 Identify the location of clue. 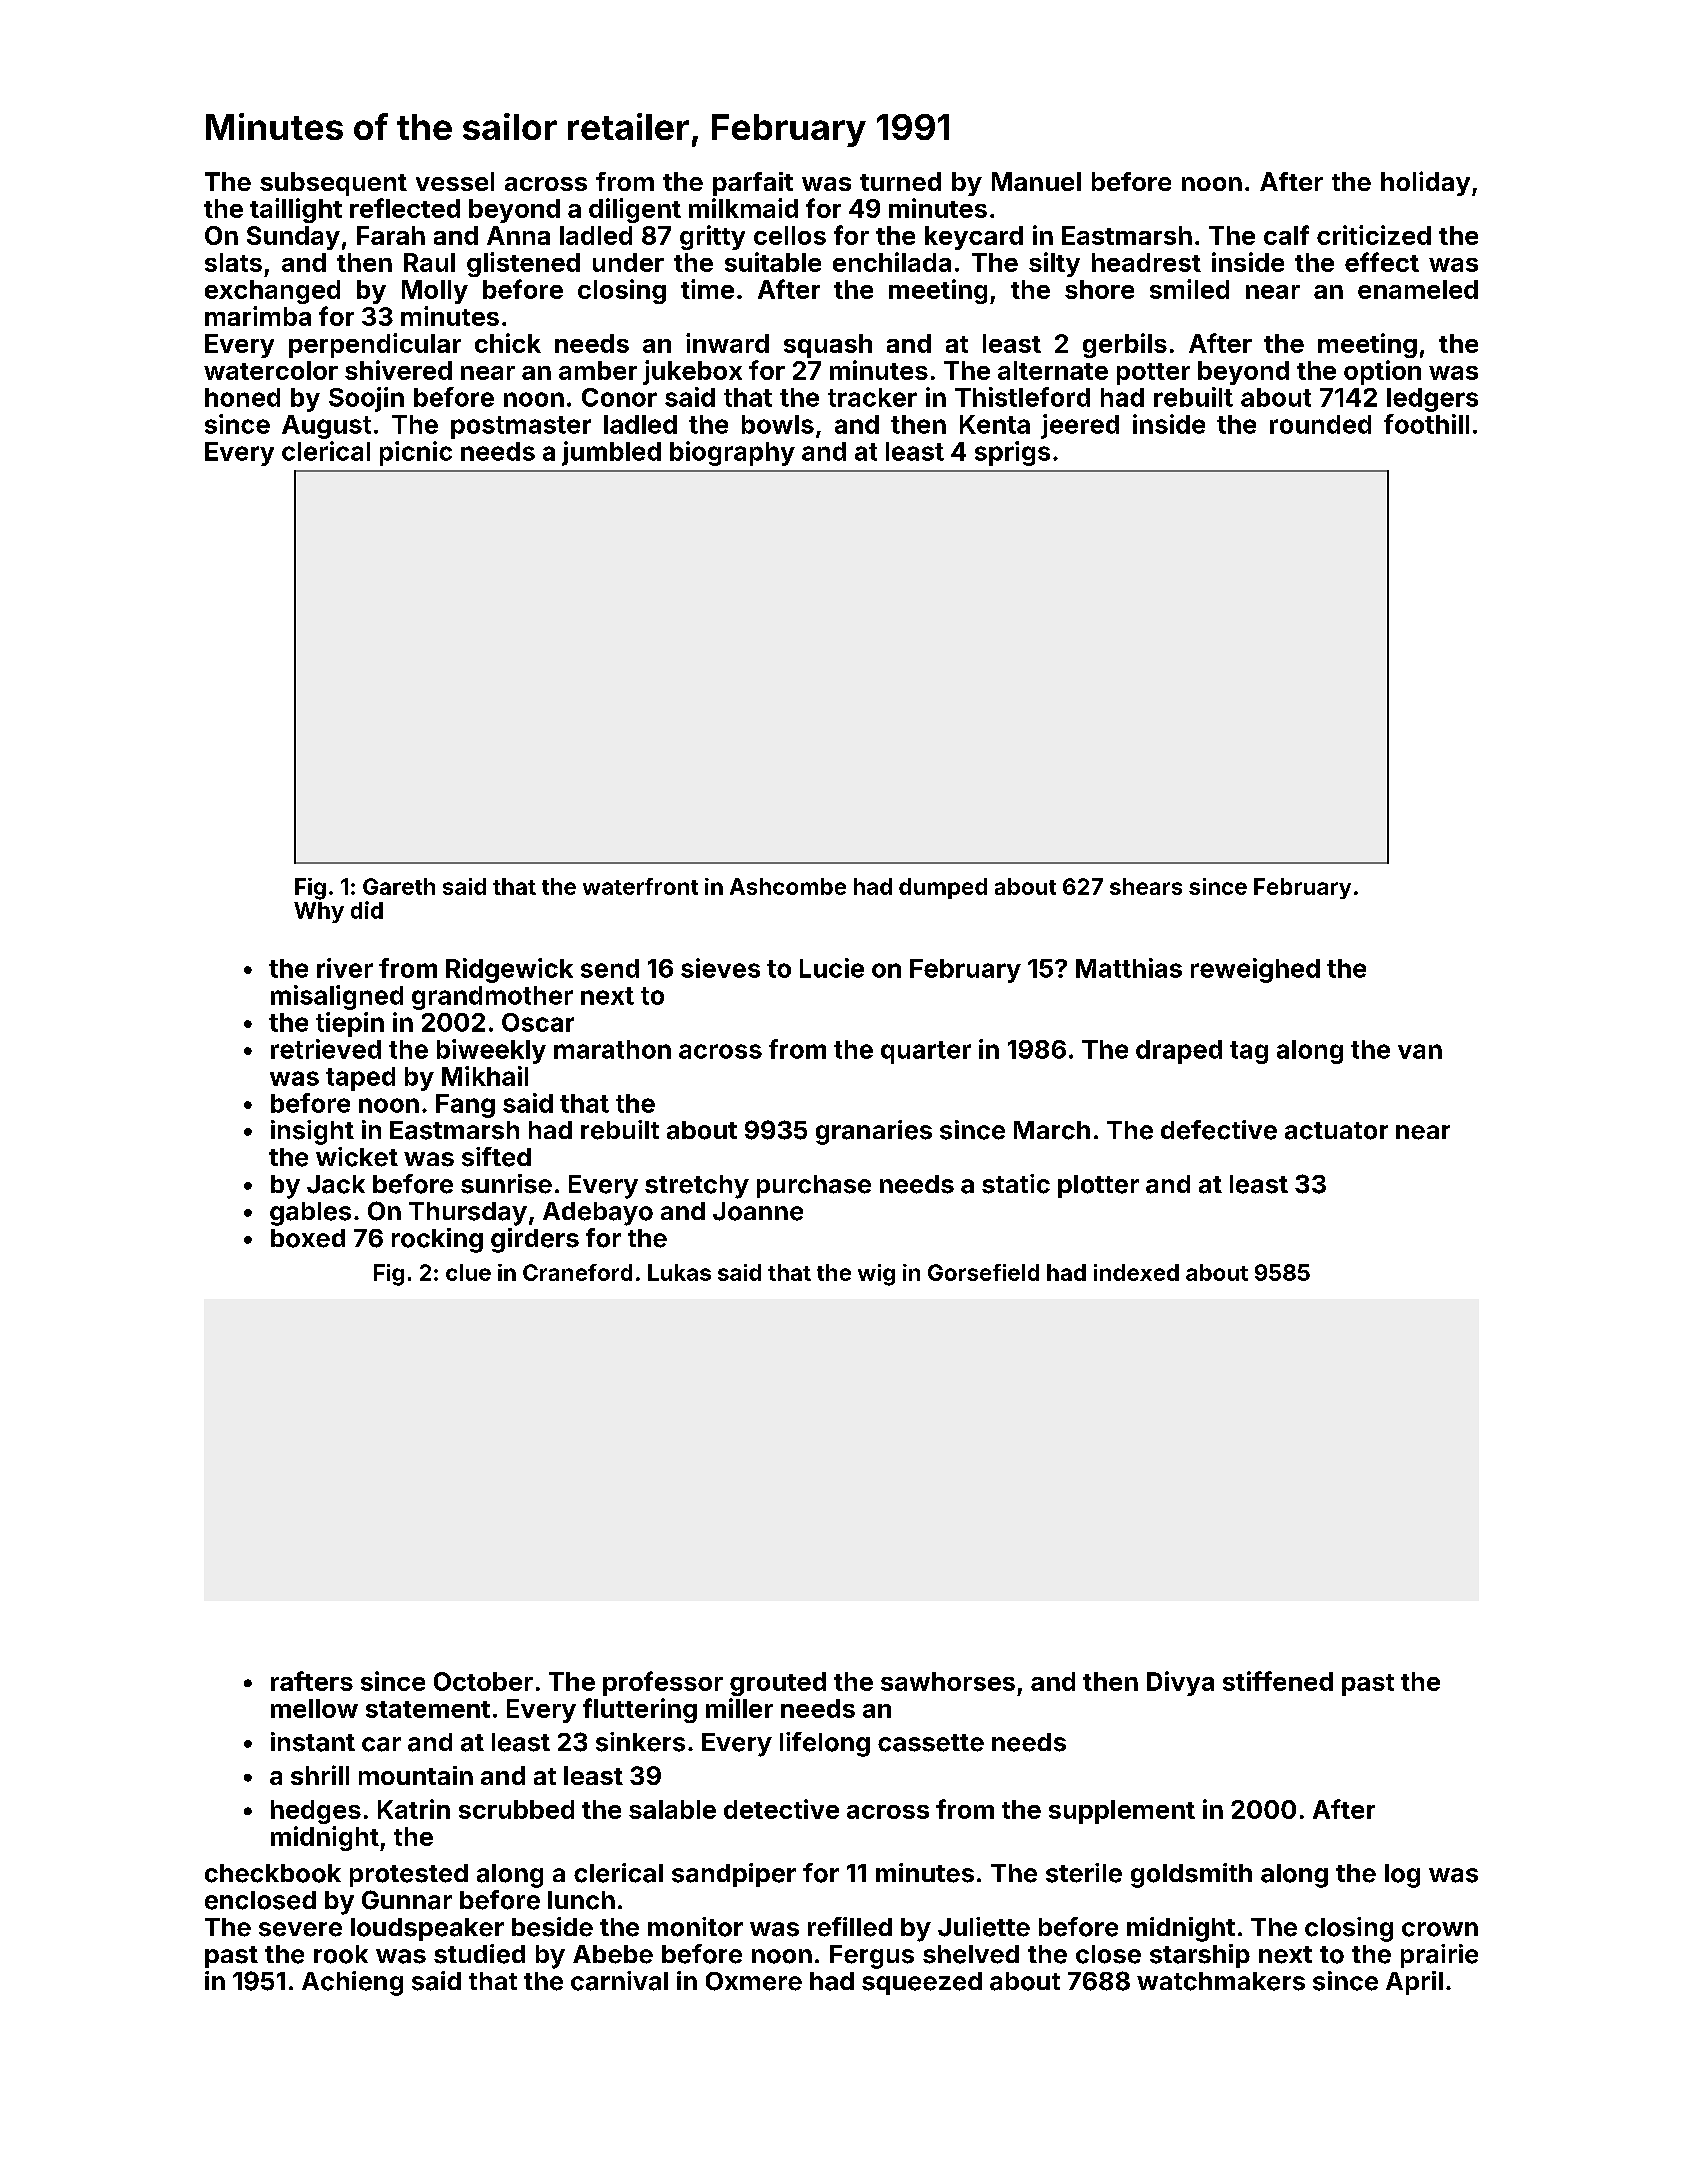
(468, 1272).
